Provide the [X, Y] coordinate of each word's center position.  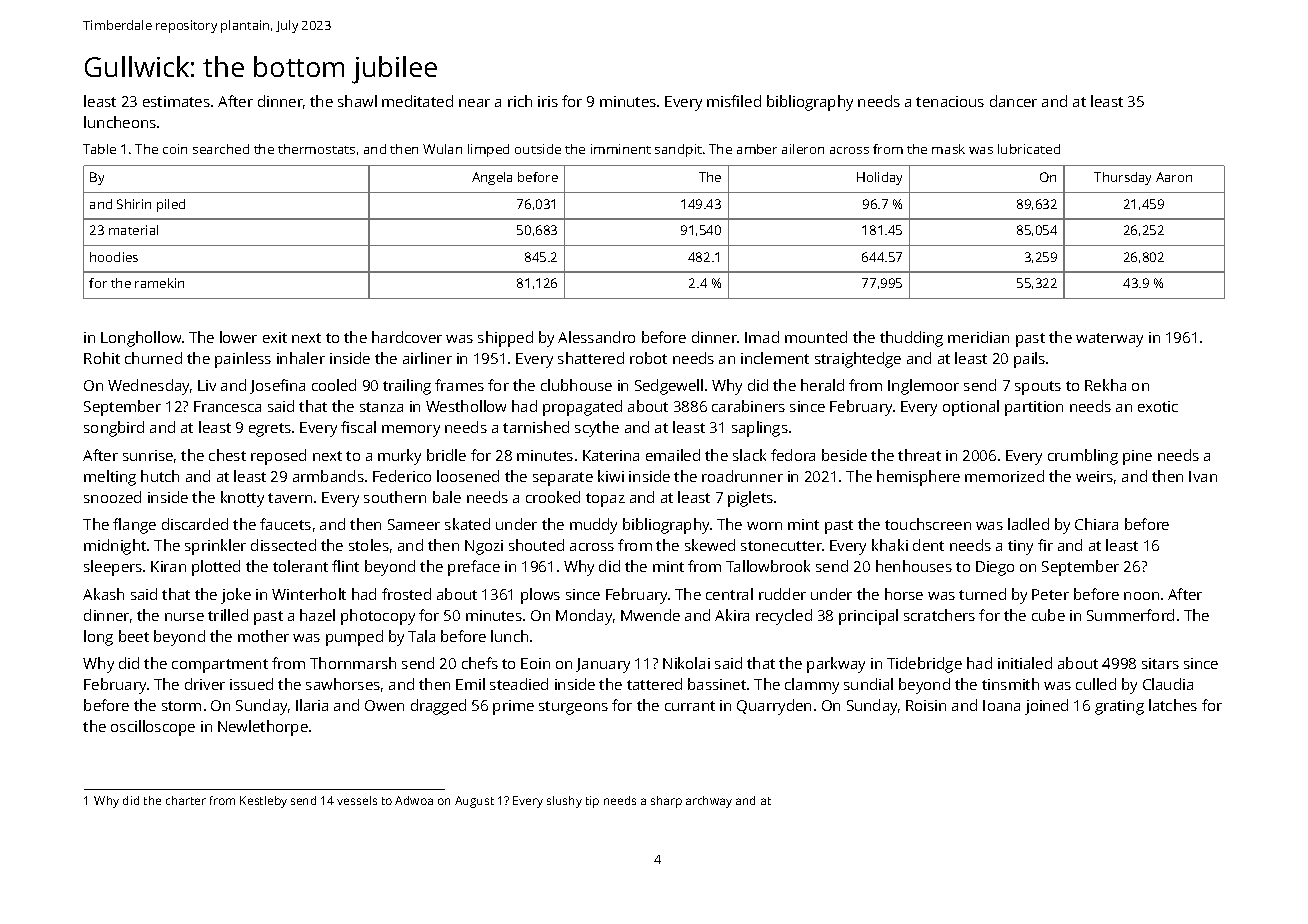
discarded [195, 524]
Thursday [1122, 178]
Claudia [1168, 684]
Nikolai [686, 663]
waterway [1109, 340]
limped [488, 150]
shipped [505, 339]
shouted [536, 545]
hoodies [114, 257]
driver [205, 684]
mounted [816, 337]
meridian [978, 337]
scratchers [939, 615]
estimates [176, 101]
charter [186, 800]
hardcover [407, 337]
